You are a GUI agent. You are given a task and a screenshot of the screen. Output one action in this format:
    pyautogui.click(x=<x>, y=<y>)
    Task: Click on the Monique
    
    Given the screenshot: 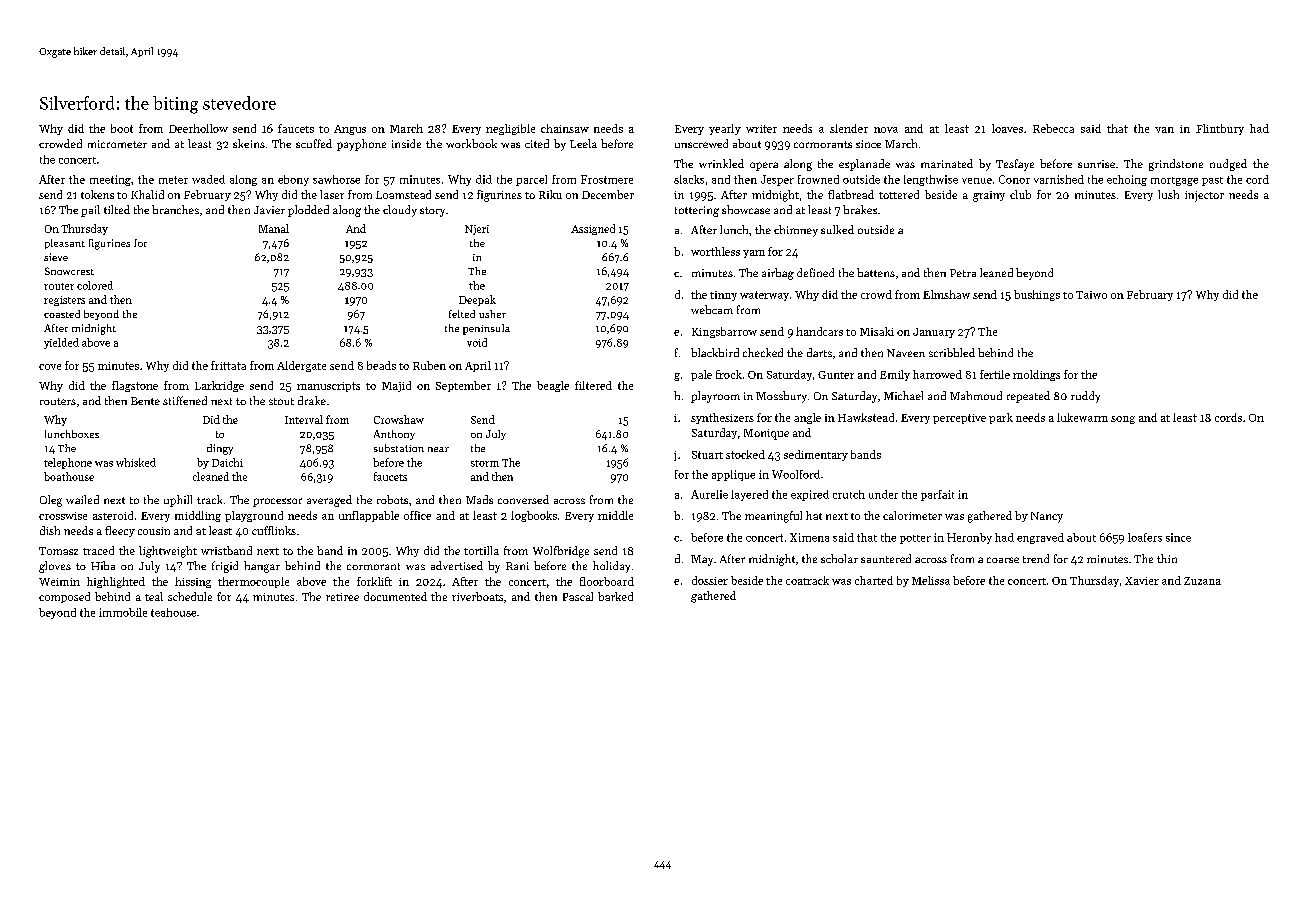 What is the action you would take?
    pyautogui.click(x=766, y=434)
